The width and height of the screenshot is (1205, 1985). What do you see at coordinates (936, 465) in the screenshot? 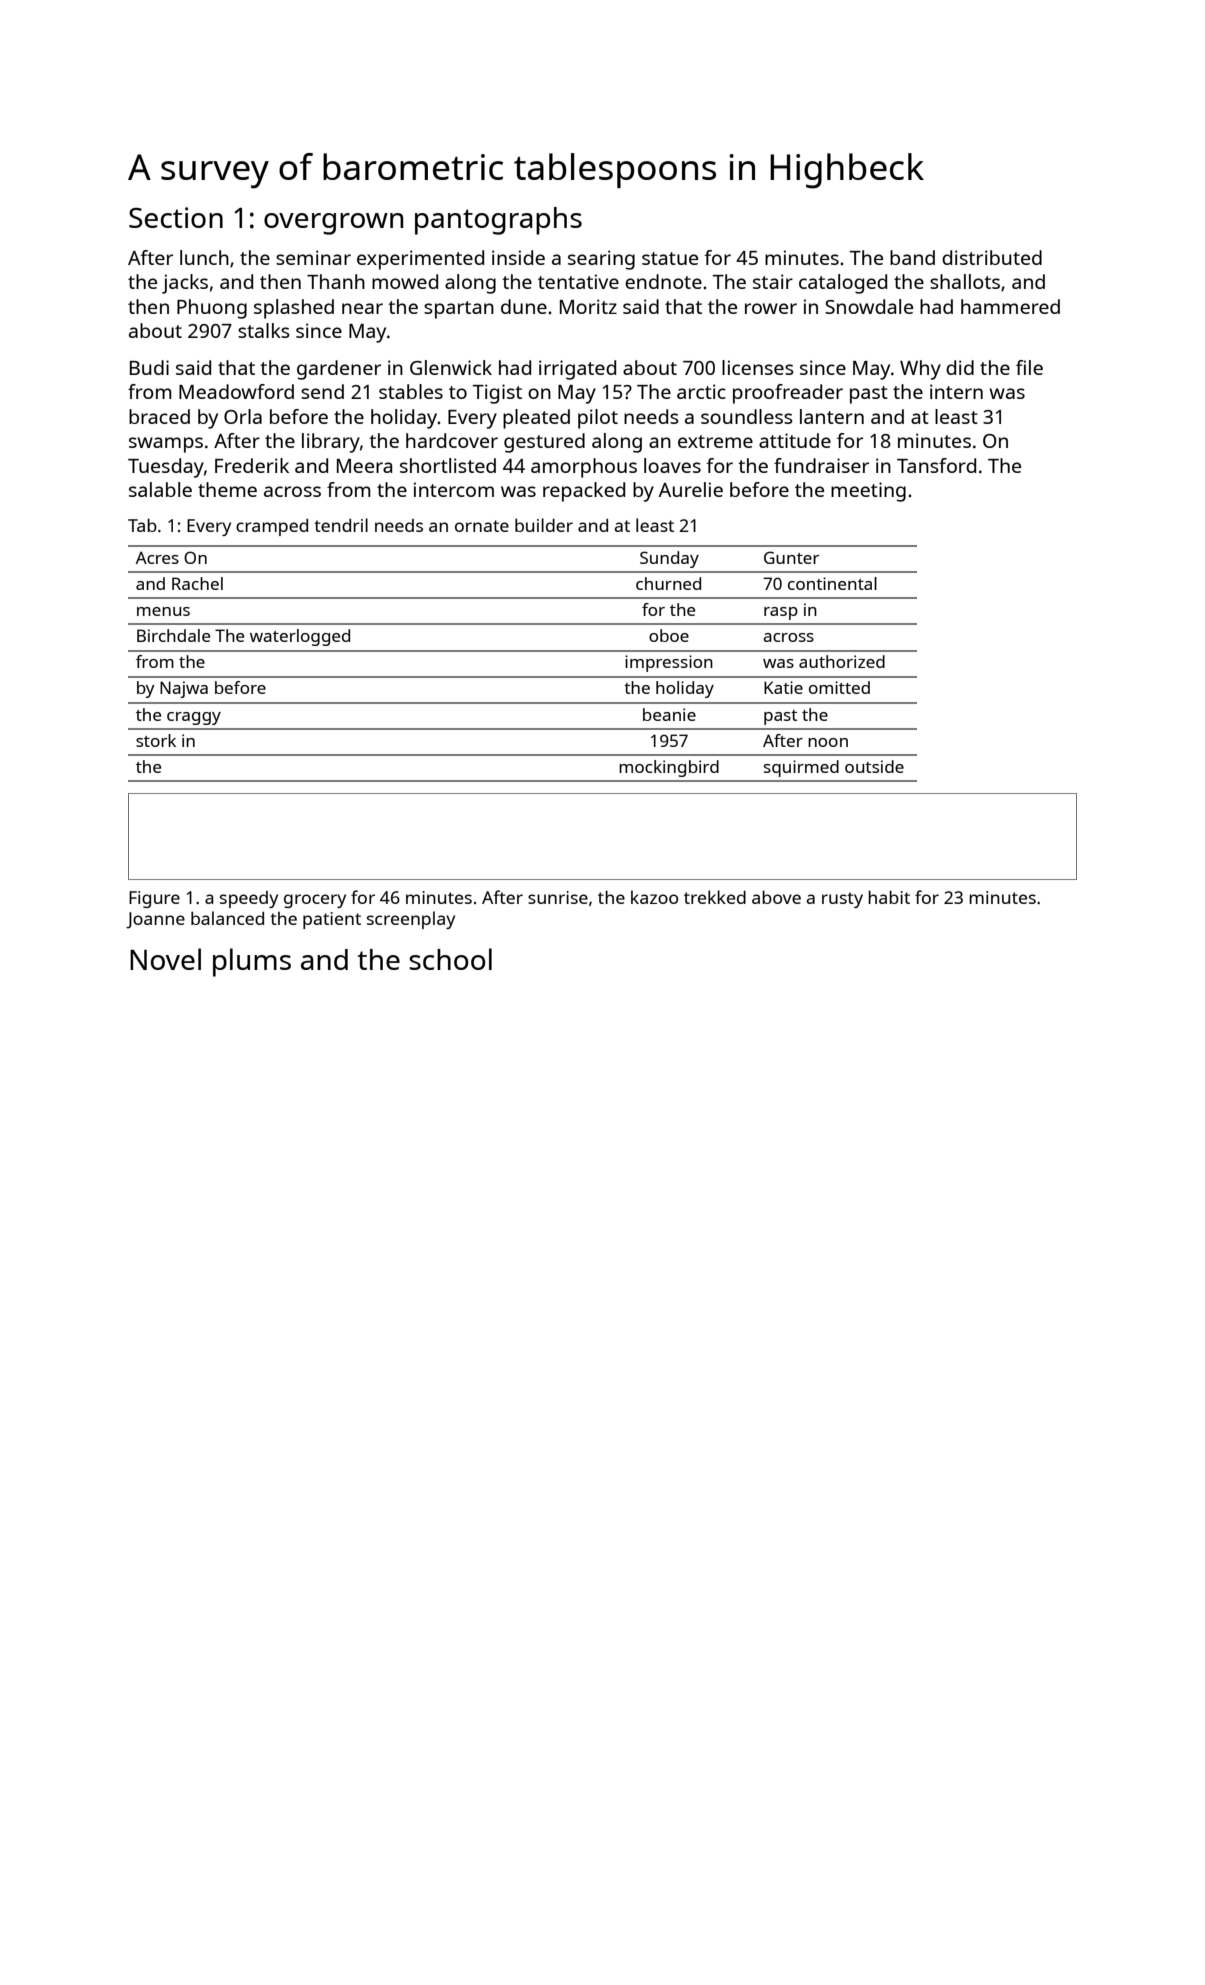
I see `Tansford` at bounding box center [936, 465].
